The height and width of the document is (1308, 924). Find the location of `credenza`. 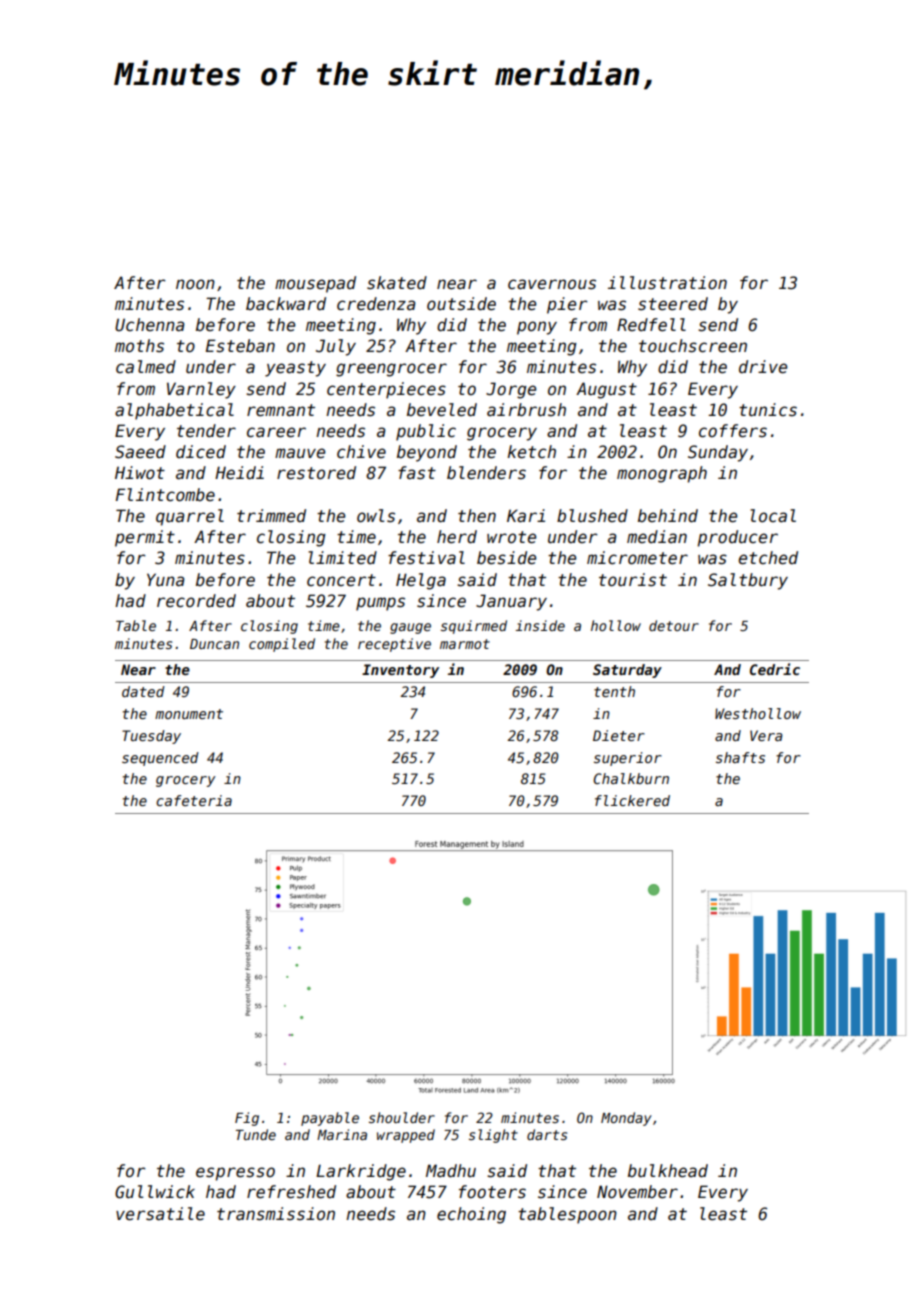

credenza is located at coordinates (376, 304).
